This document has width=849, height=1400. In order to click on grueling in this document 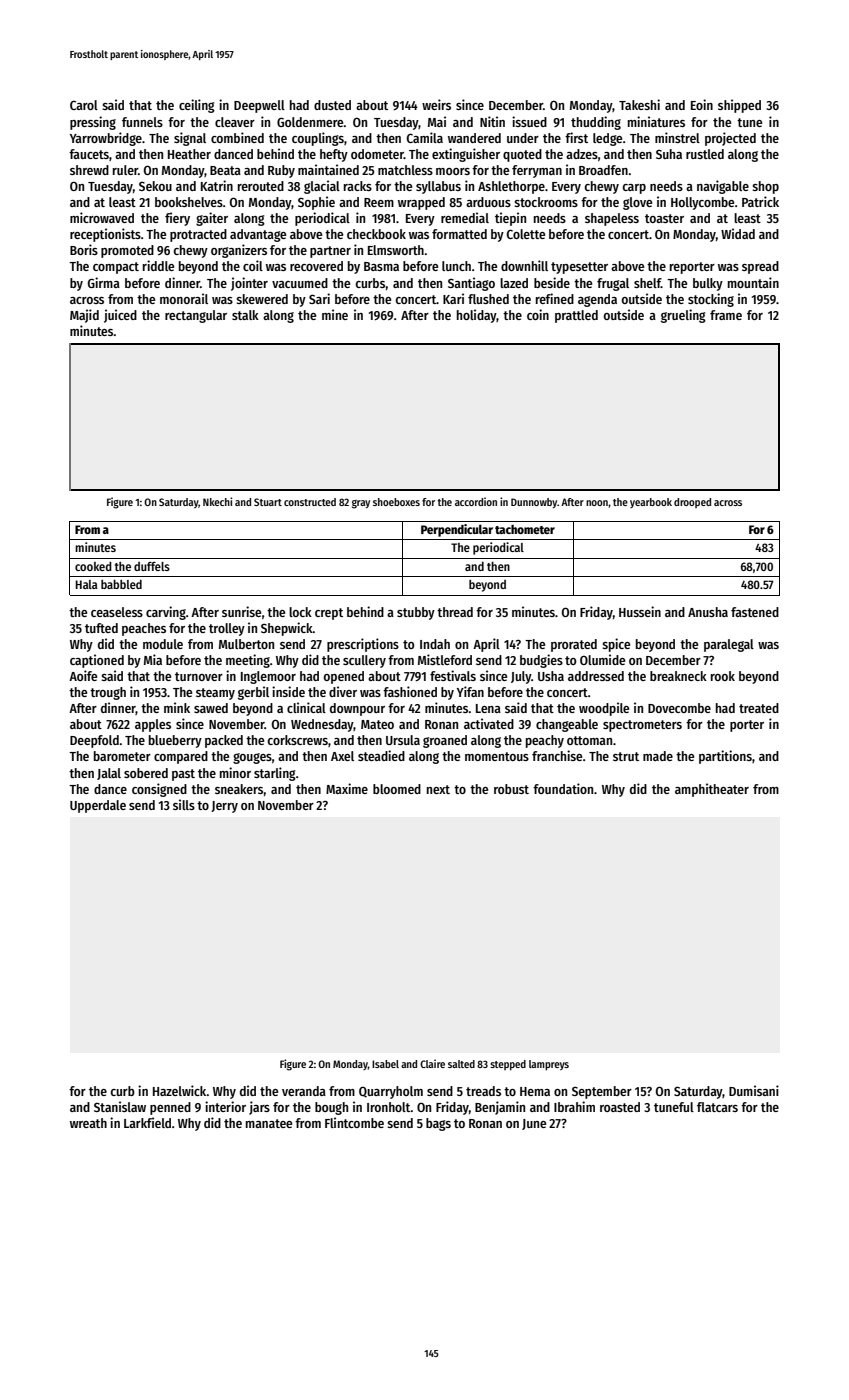, I will do `click(683, 316)`.
